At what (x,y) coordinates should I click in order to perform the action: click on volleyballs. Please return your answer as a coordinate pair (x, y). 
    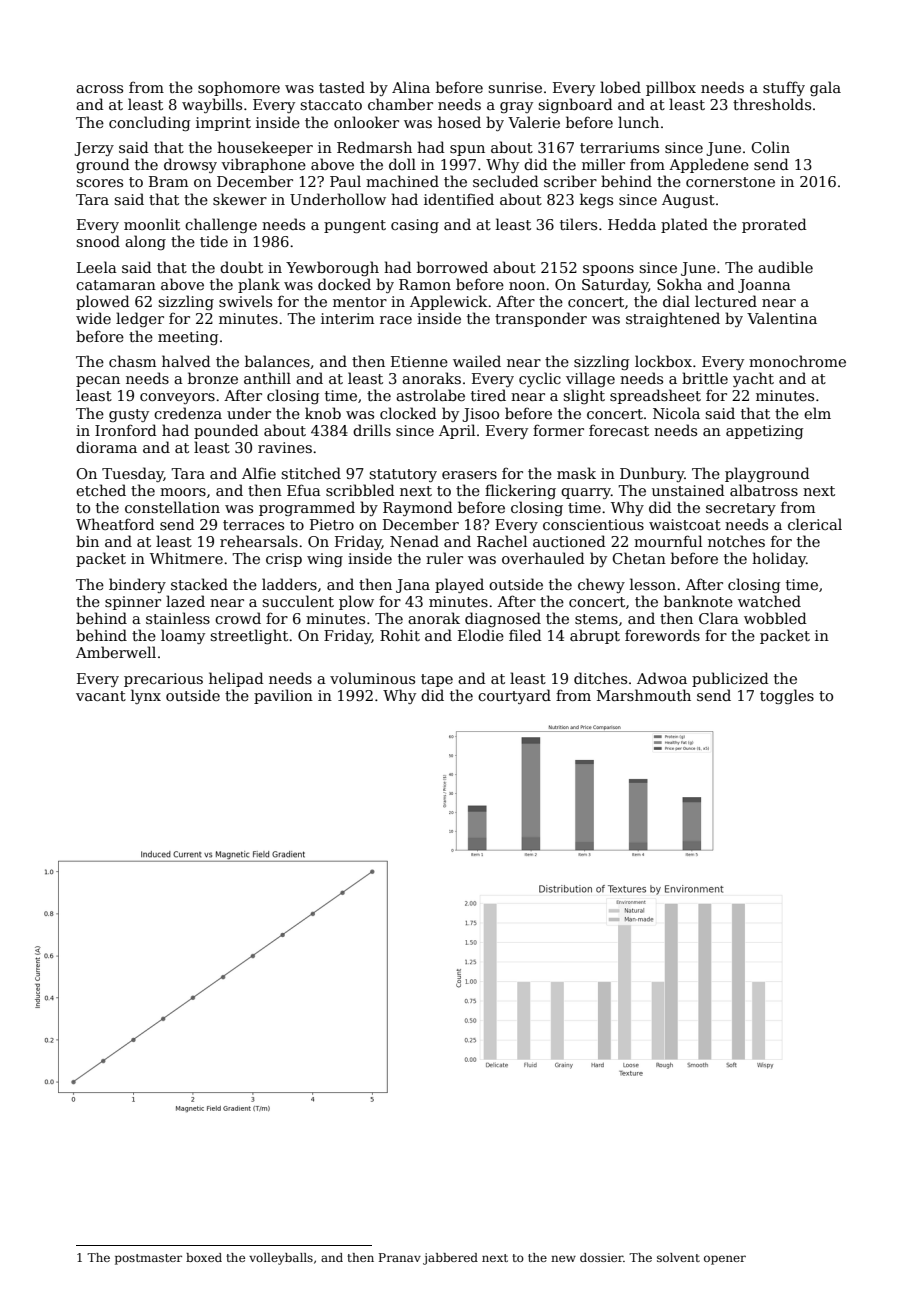
    Looking at the image, I should click on (281, 1259).
